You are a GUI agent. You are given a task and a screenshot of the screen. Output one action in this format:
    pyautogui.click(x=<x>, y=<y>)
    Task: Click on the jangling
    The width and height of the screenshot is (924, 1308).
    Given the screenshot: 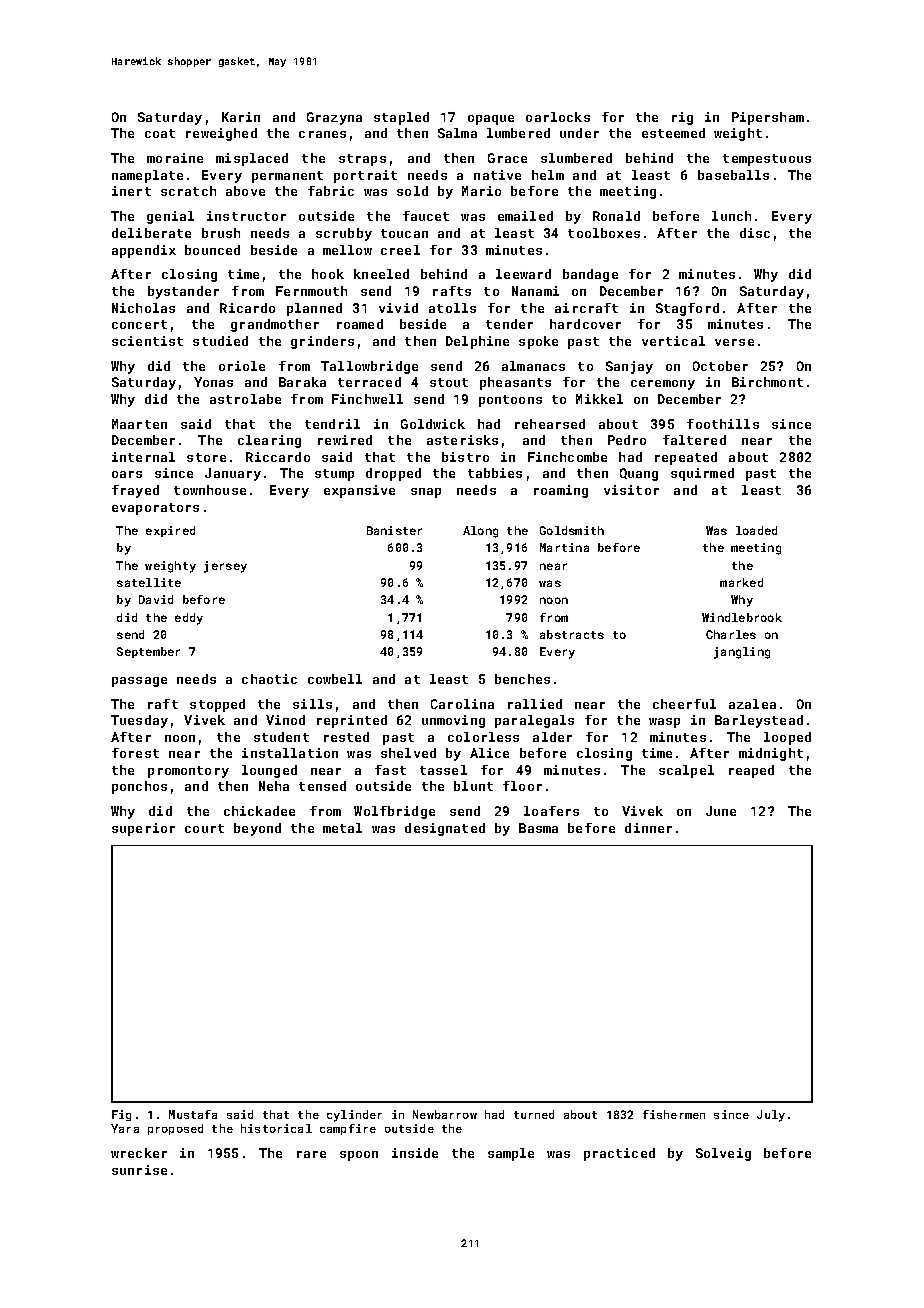 What is the action you would take?
    pyautogui.click(x=742, y=653)
